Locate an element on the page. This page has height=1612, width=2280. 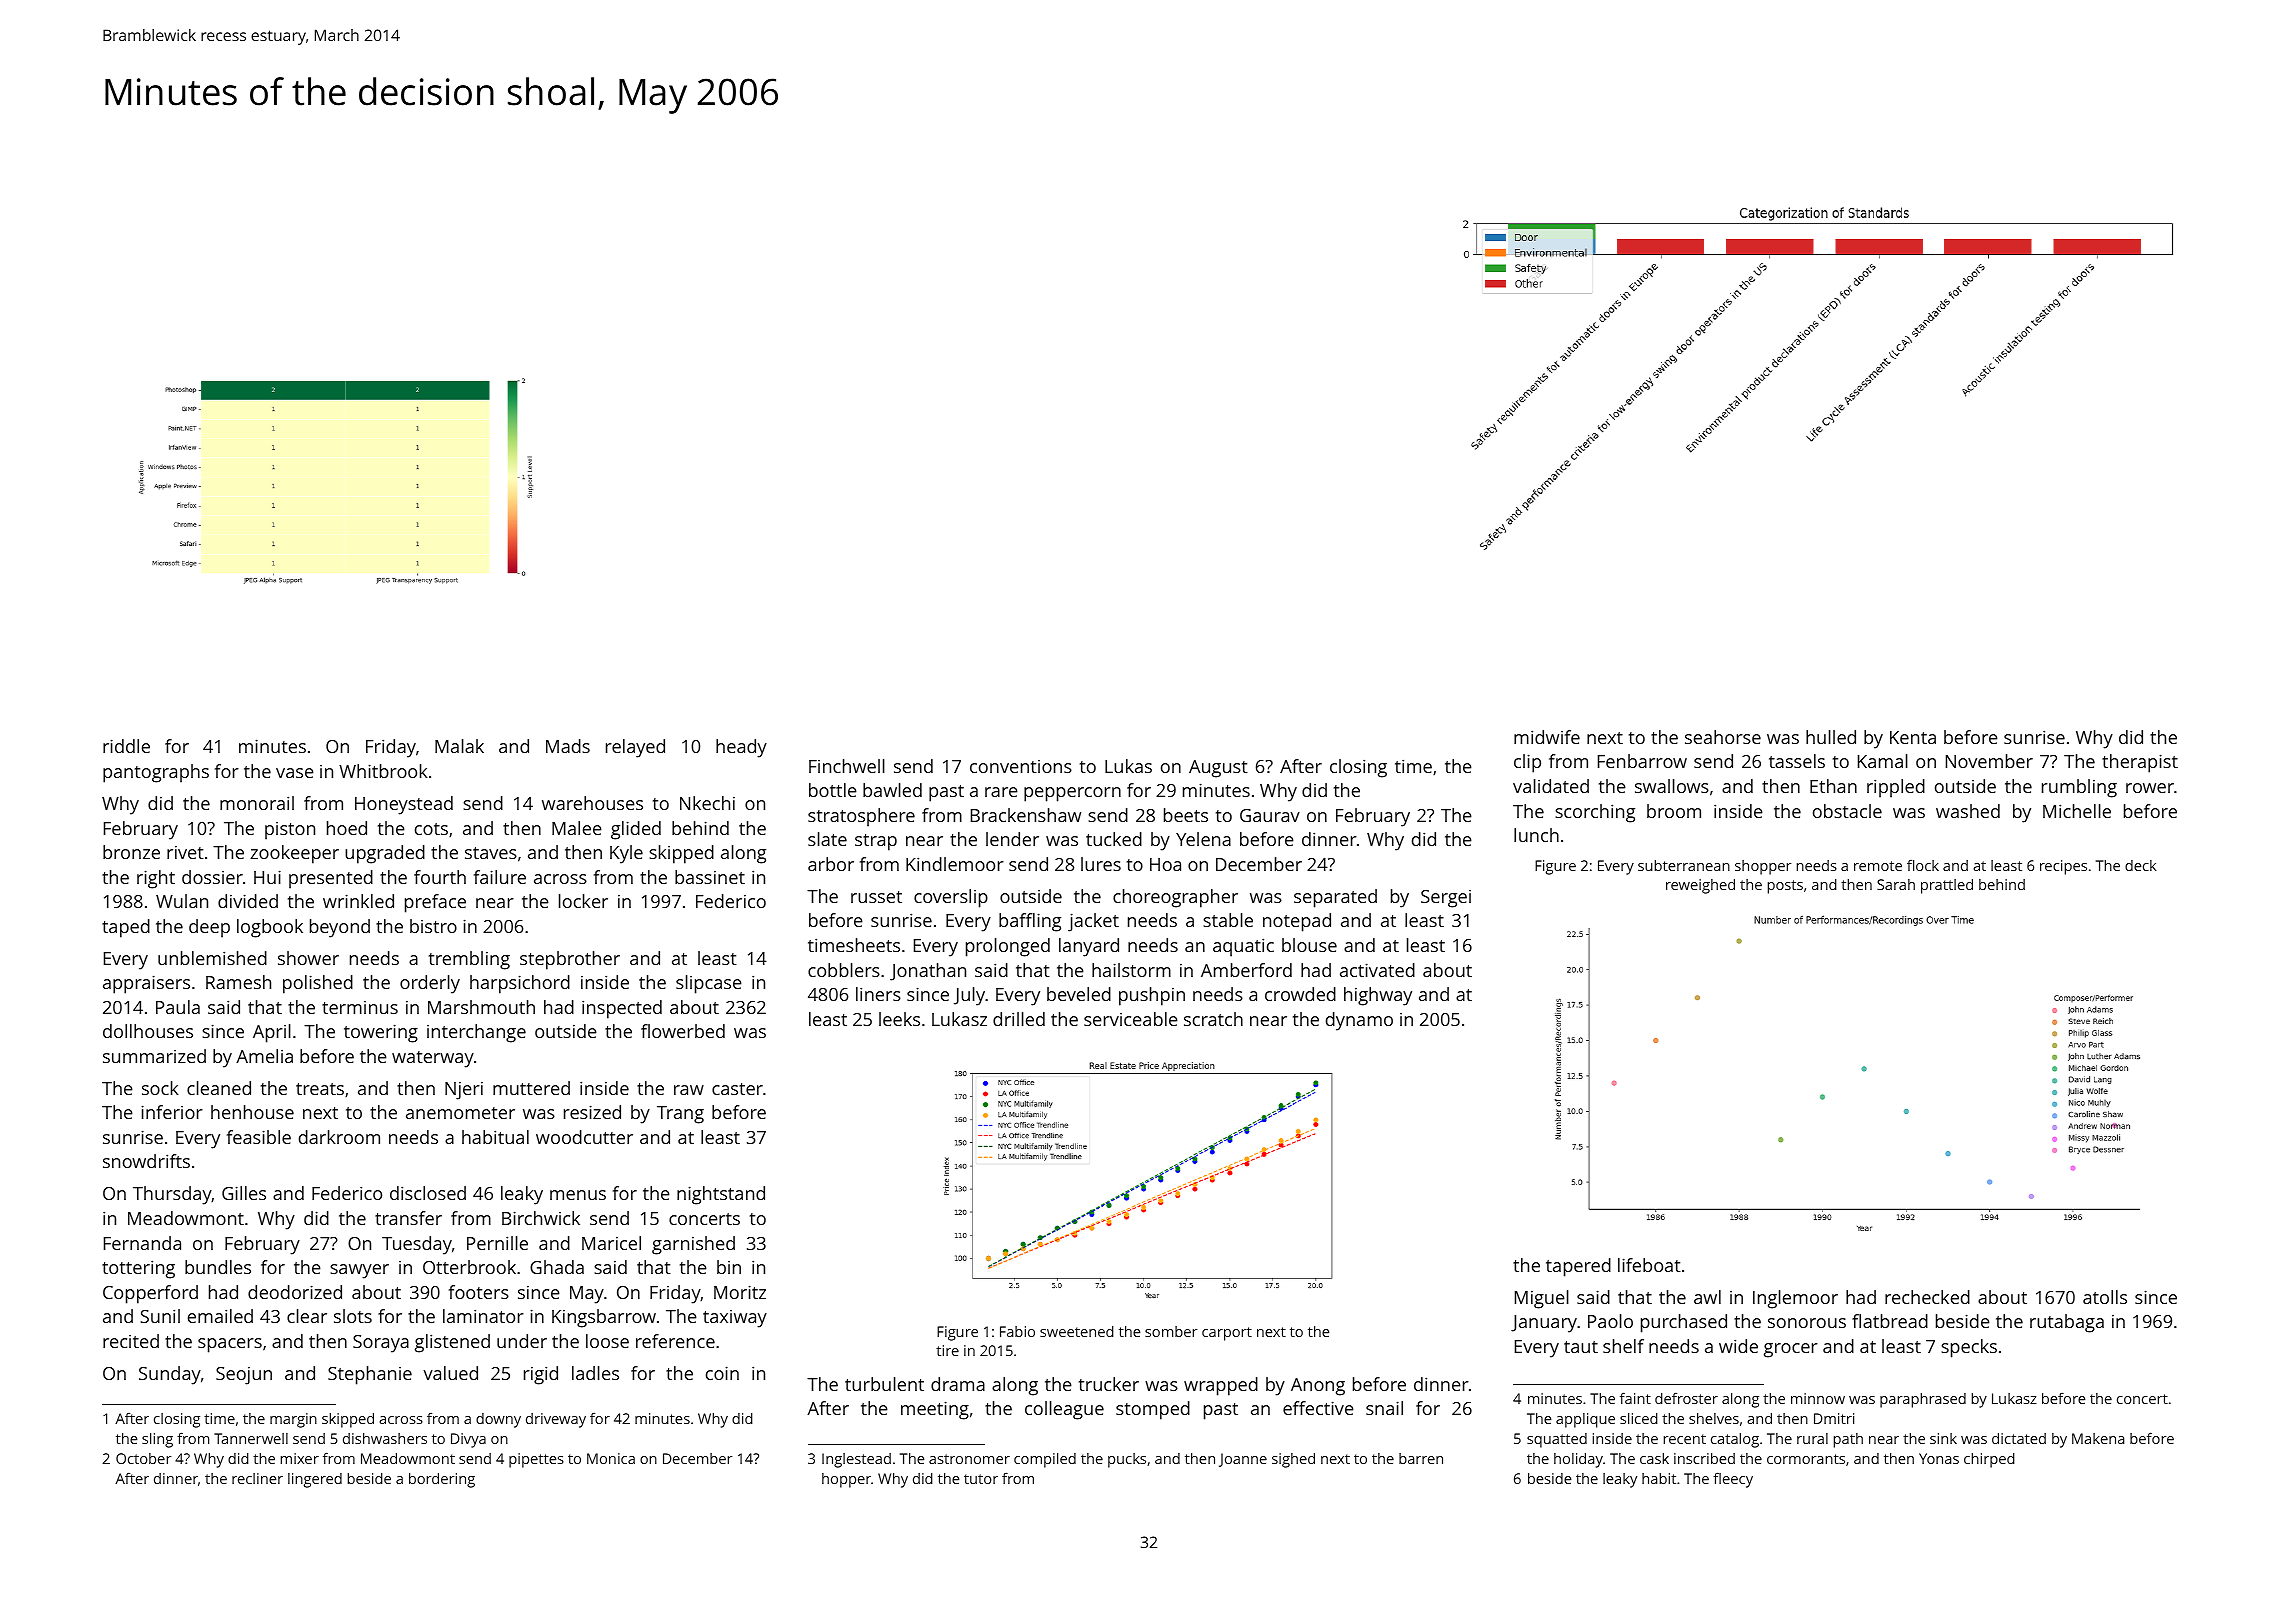
Kyle is located at coordinates (626, 854).
